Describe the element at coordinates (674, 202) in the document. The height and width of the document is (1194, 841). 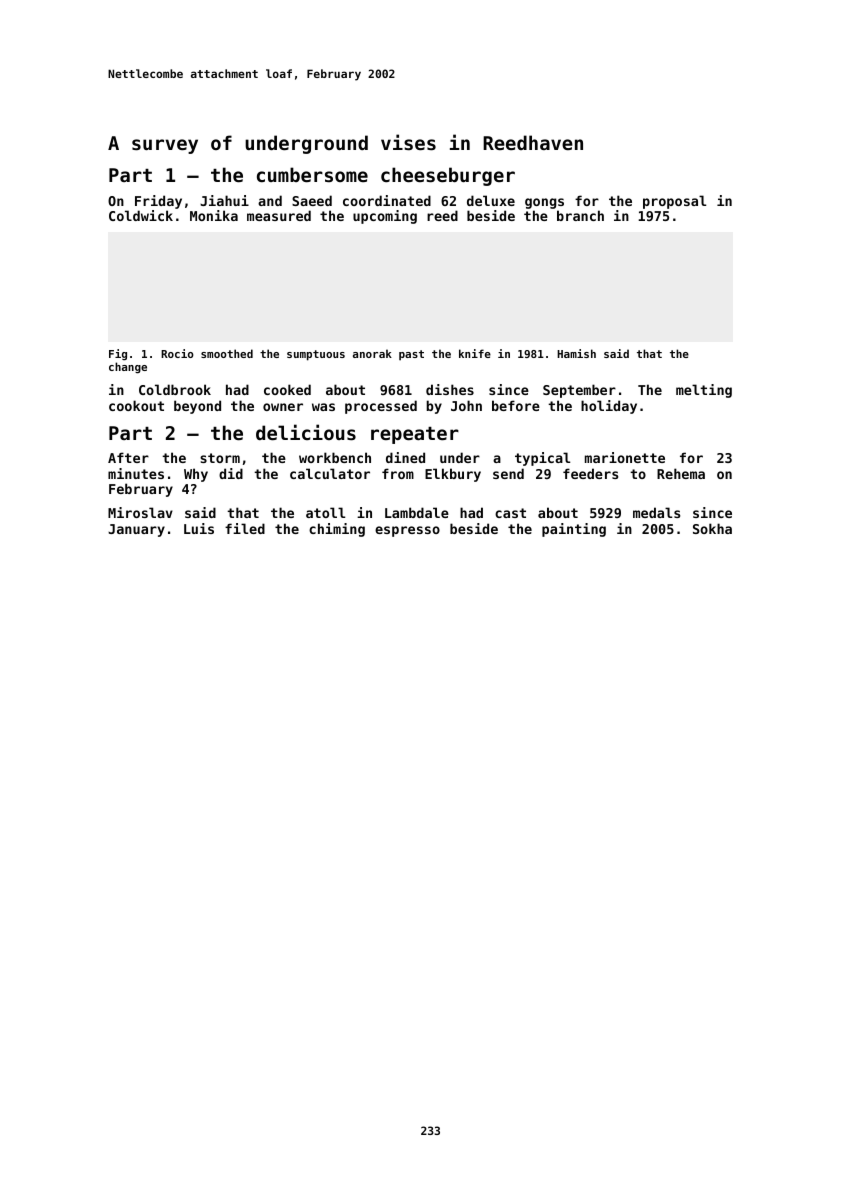
I see `proposal` at that location.
